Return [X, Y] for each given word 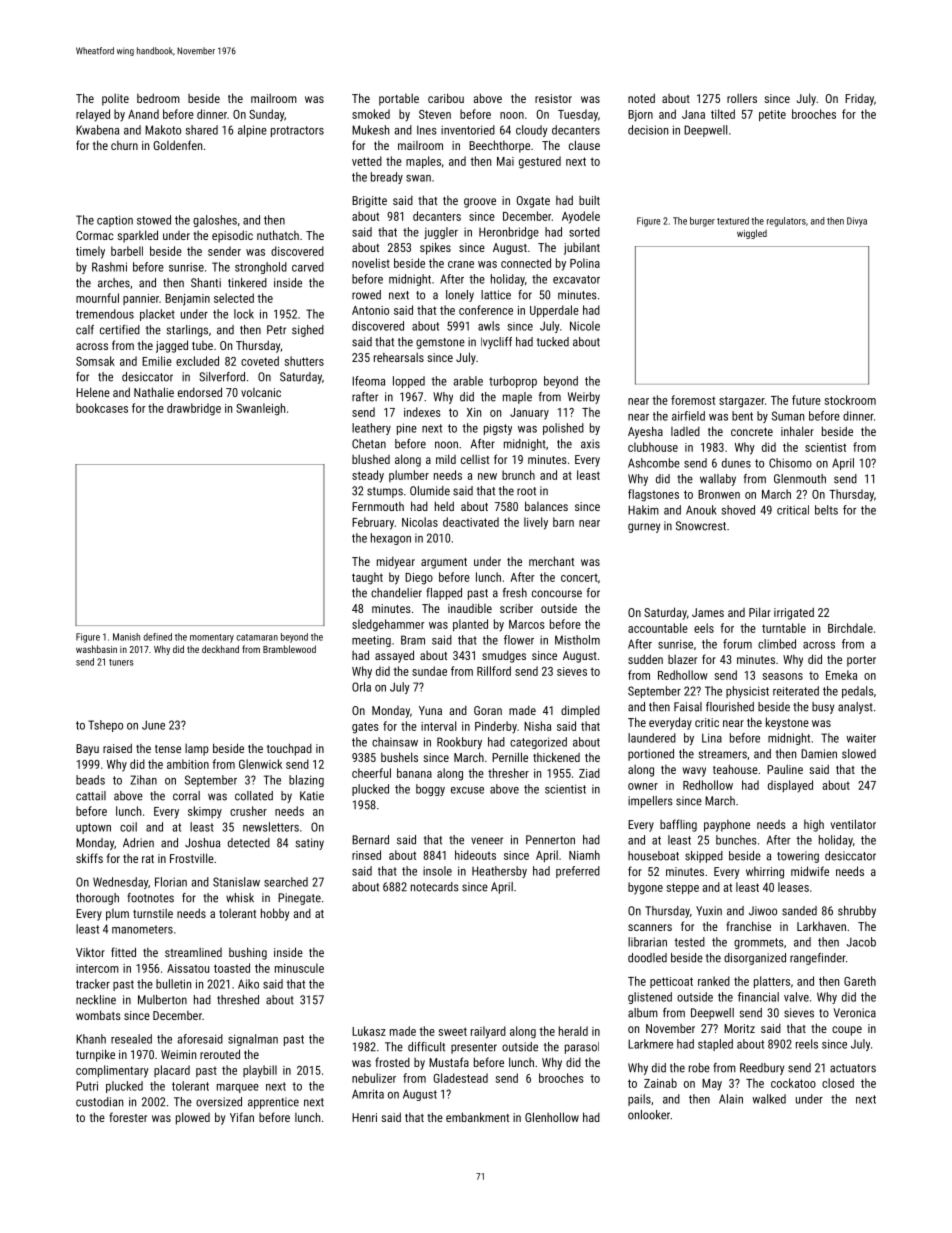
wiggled [752, 234]
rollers [742, 98]
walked [769, 1099]
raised [117, 748]
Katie [312, 796]
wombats [98, 1015]
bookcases [102, 408]
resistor [553, 98]
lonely [460, 296]
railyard [488, 1032]
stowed [154, 220]
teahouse [735, 769]
